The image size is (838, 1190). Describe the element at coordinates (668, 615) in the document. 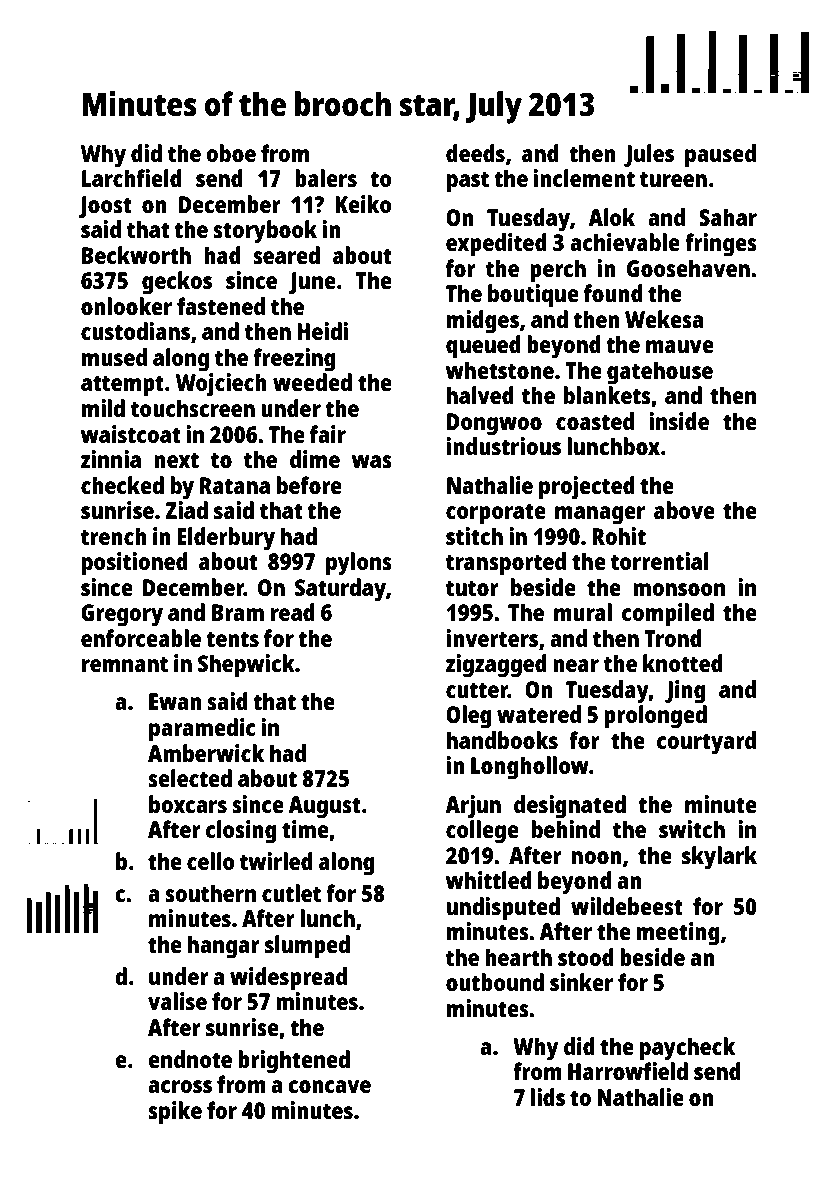

I see `compiled` at that location.
